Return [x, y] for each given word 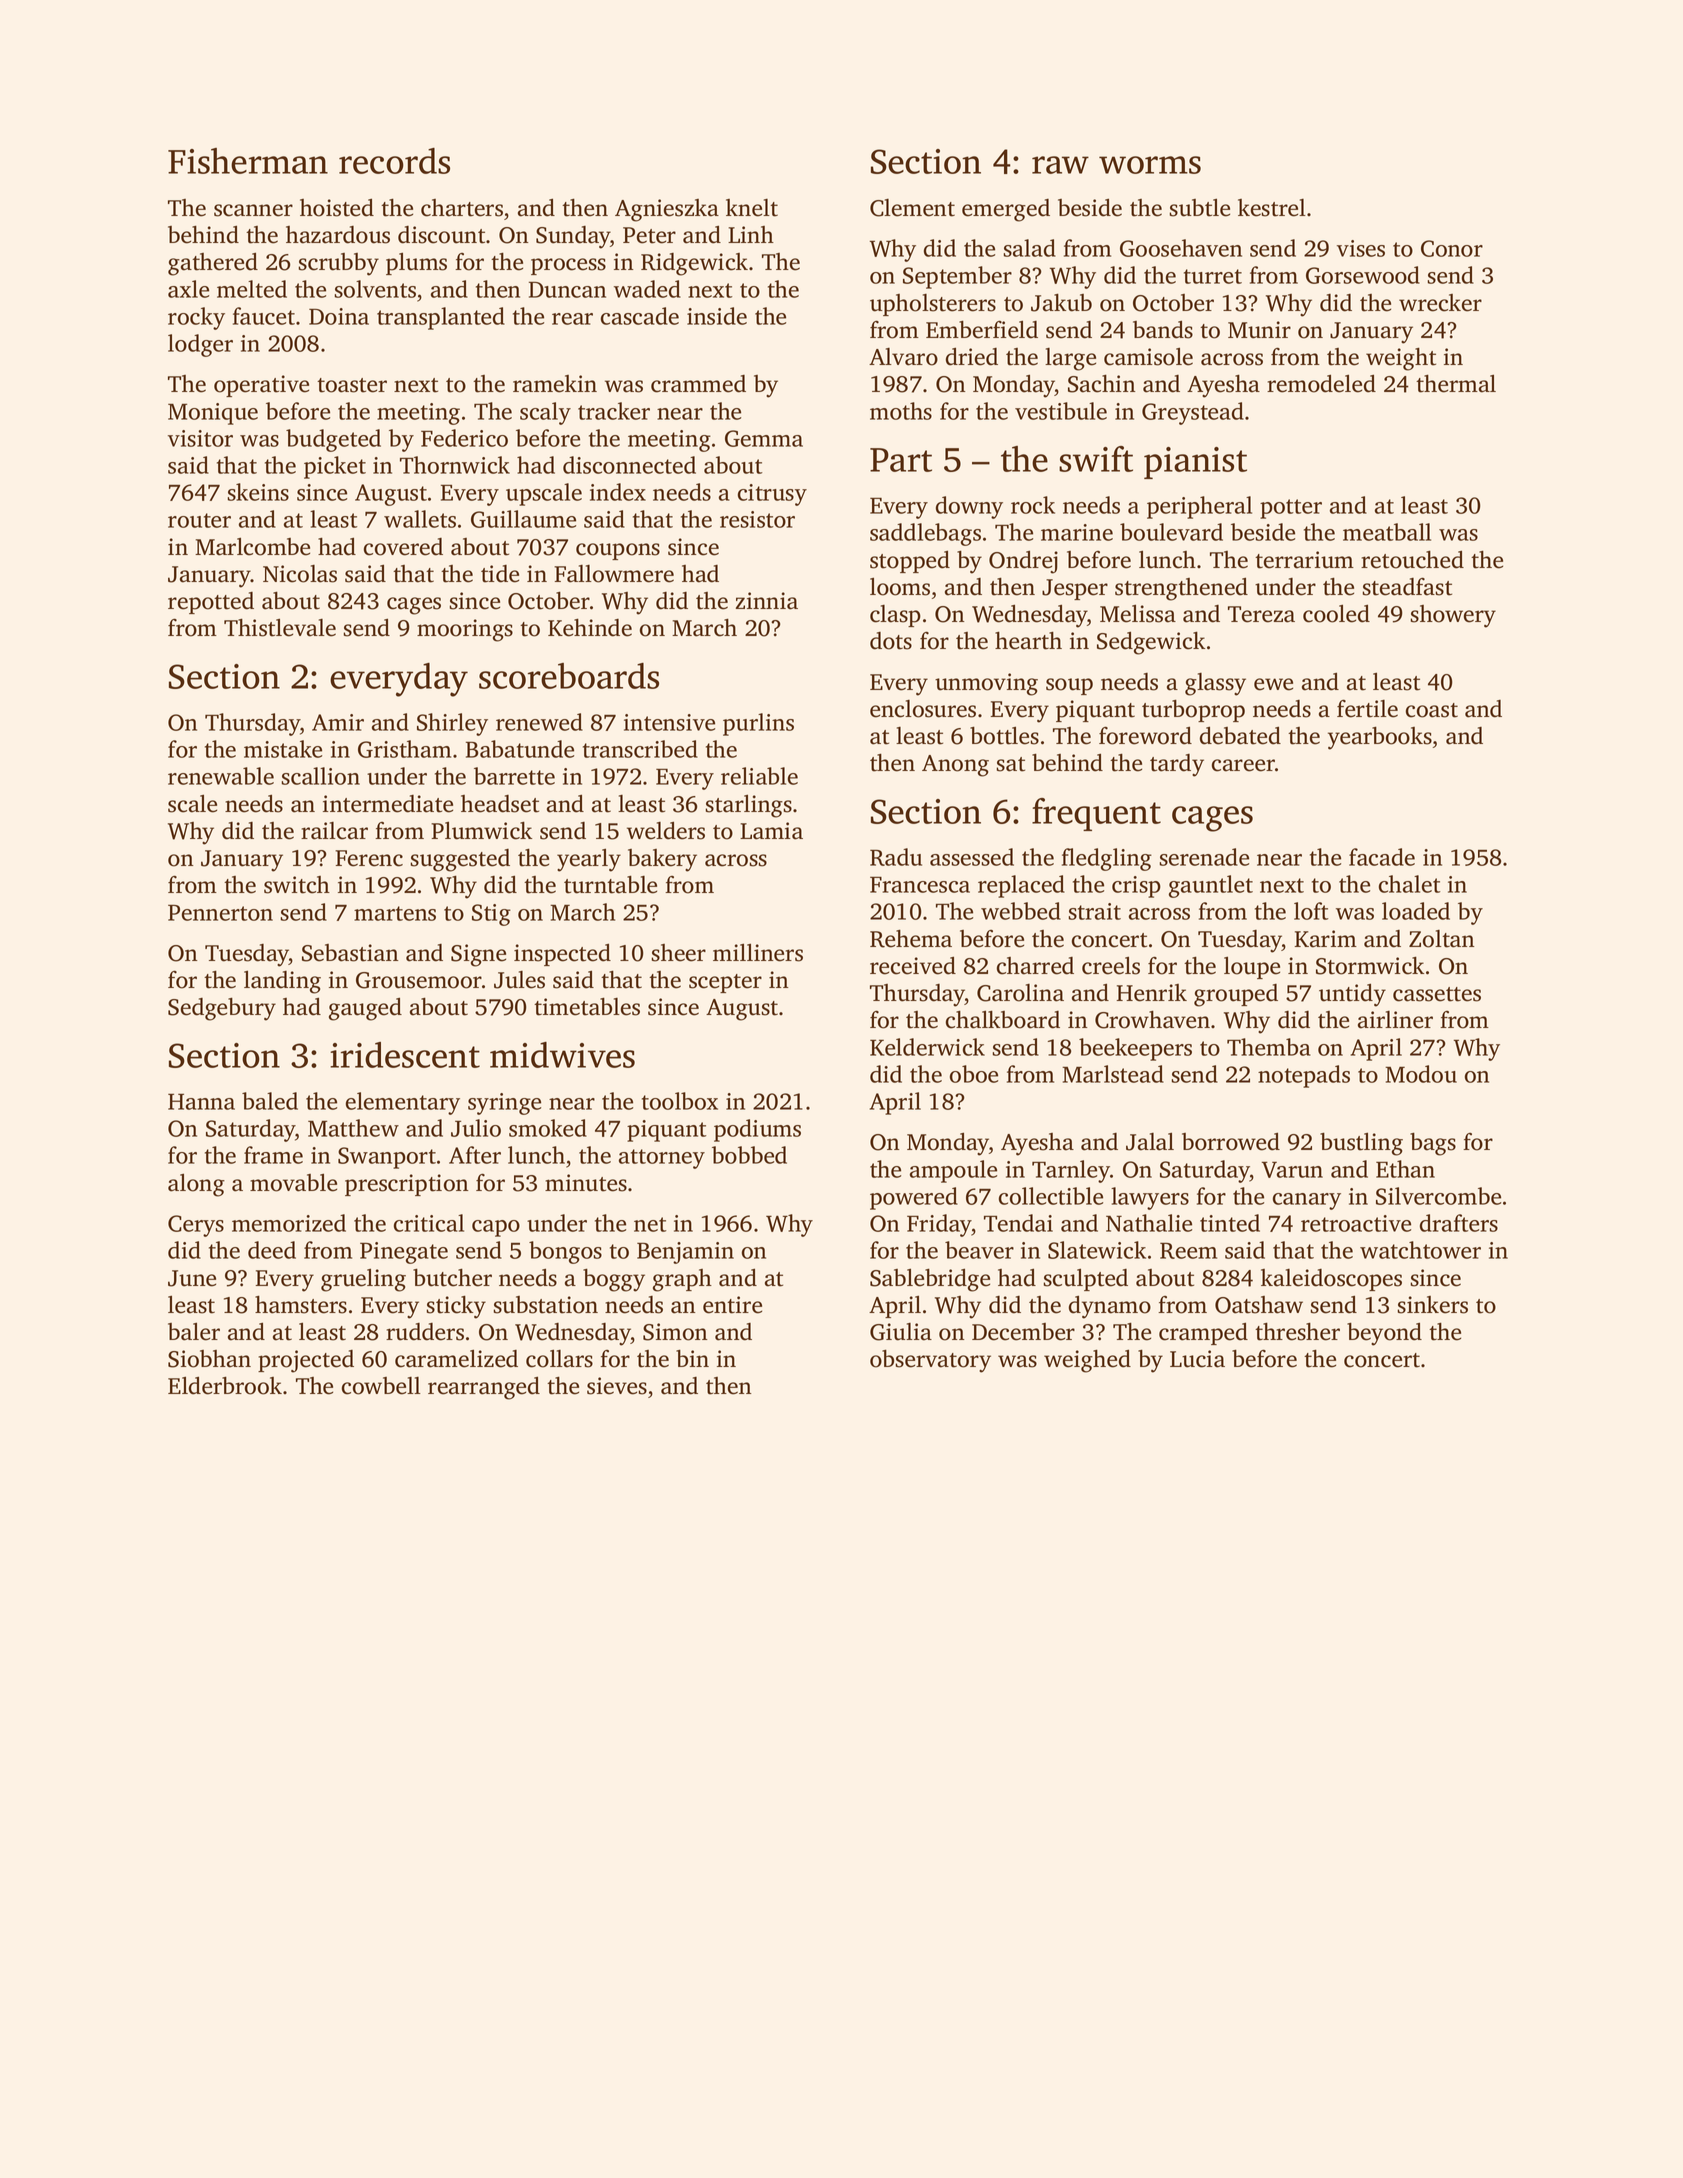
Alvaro [903, 357]
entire [732, 1305]
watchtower [1420, 1250]
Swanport [387, 1158]
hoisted [337, 208]
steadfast [1407, 587]
